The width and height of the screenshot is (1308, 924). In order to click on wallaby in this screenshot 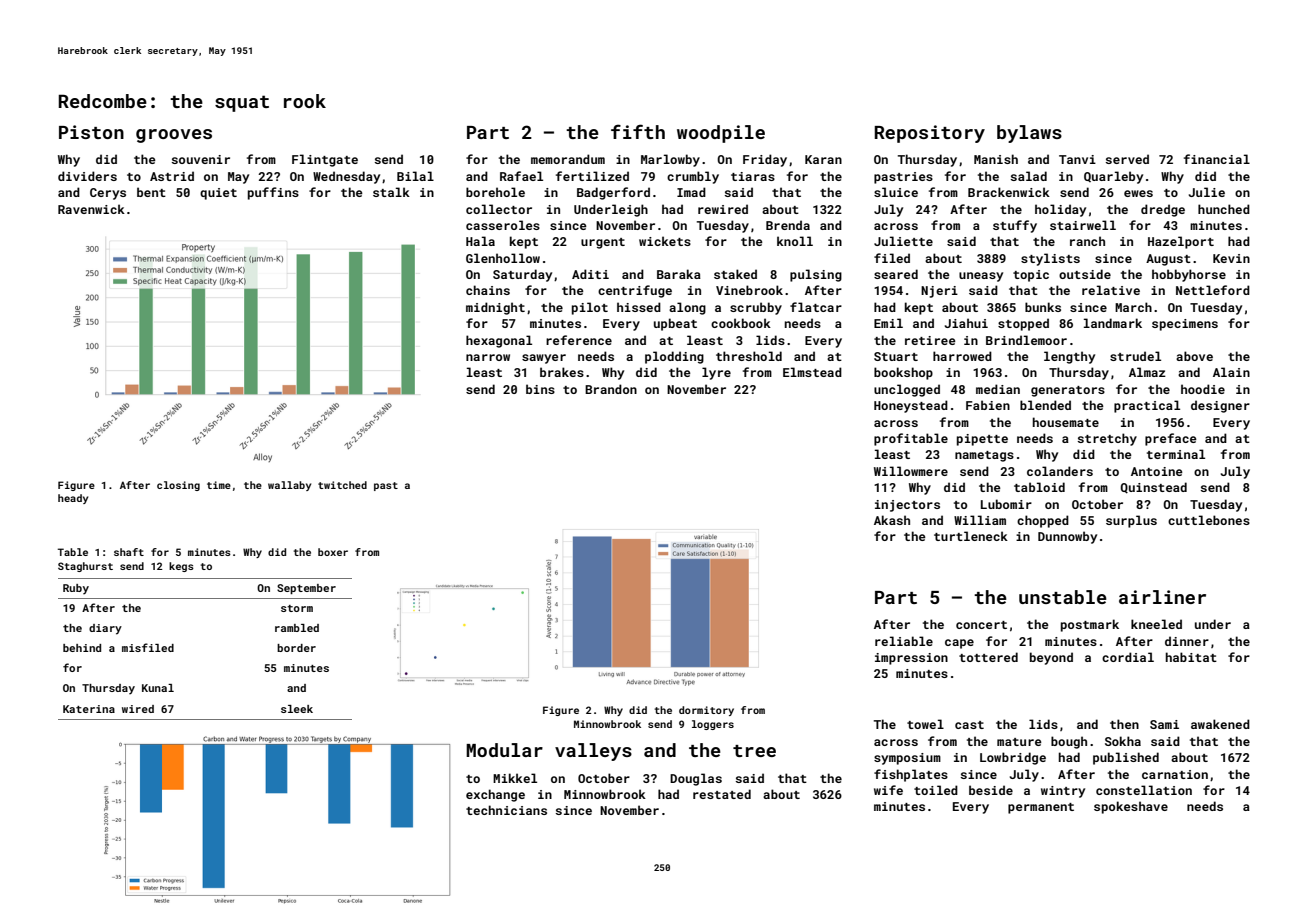, I will do `click(289, 486)`.
